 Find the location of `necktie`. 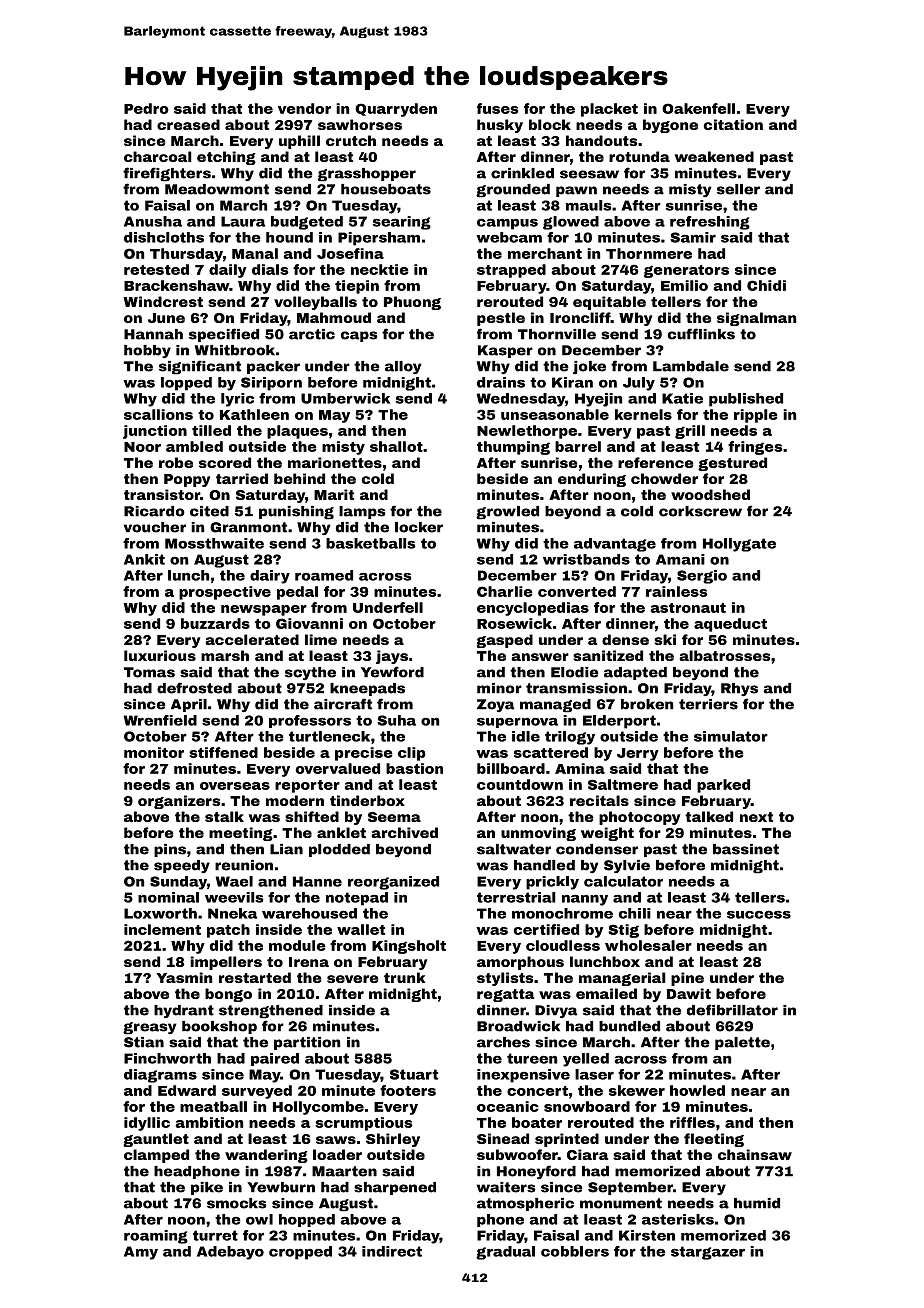

necktie is located at coordinates (380, 269).
